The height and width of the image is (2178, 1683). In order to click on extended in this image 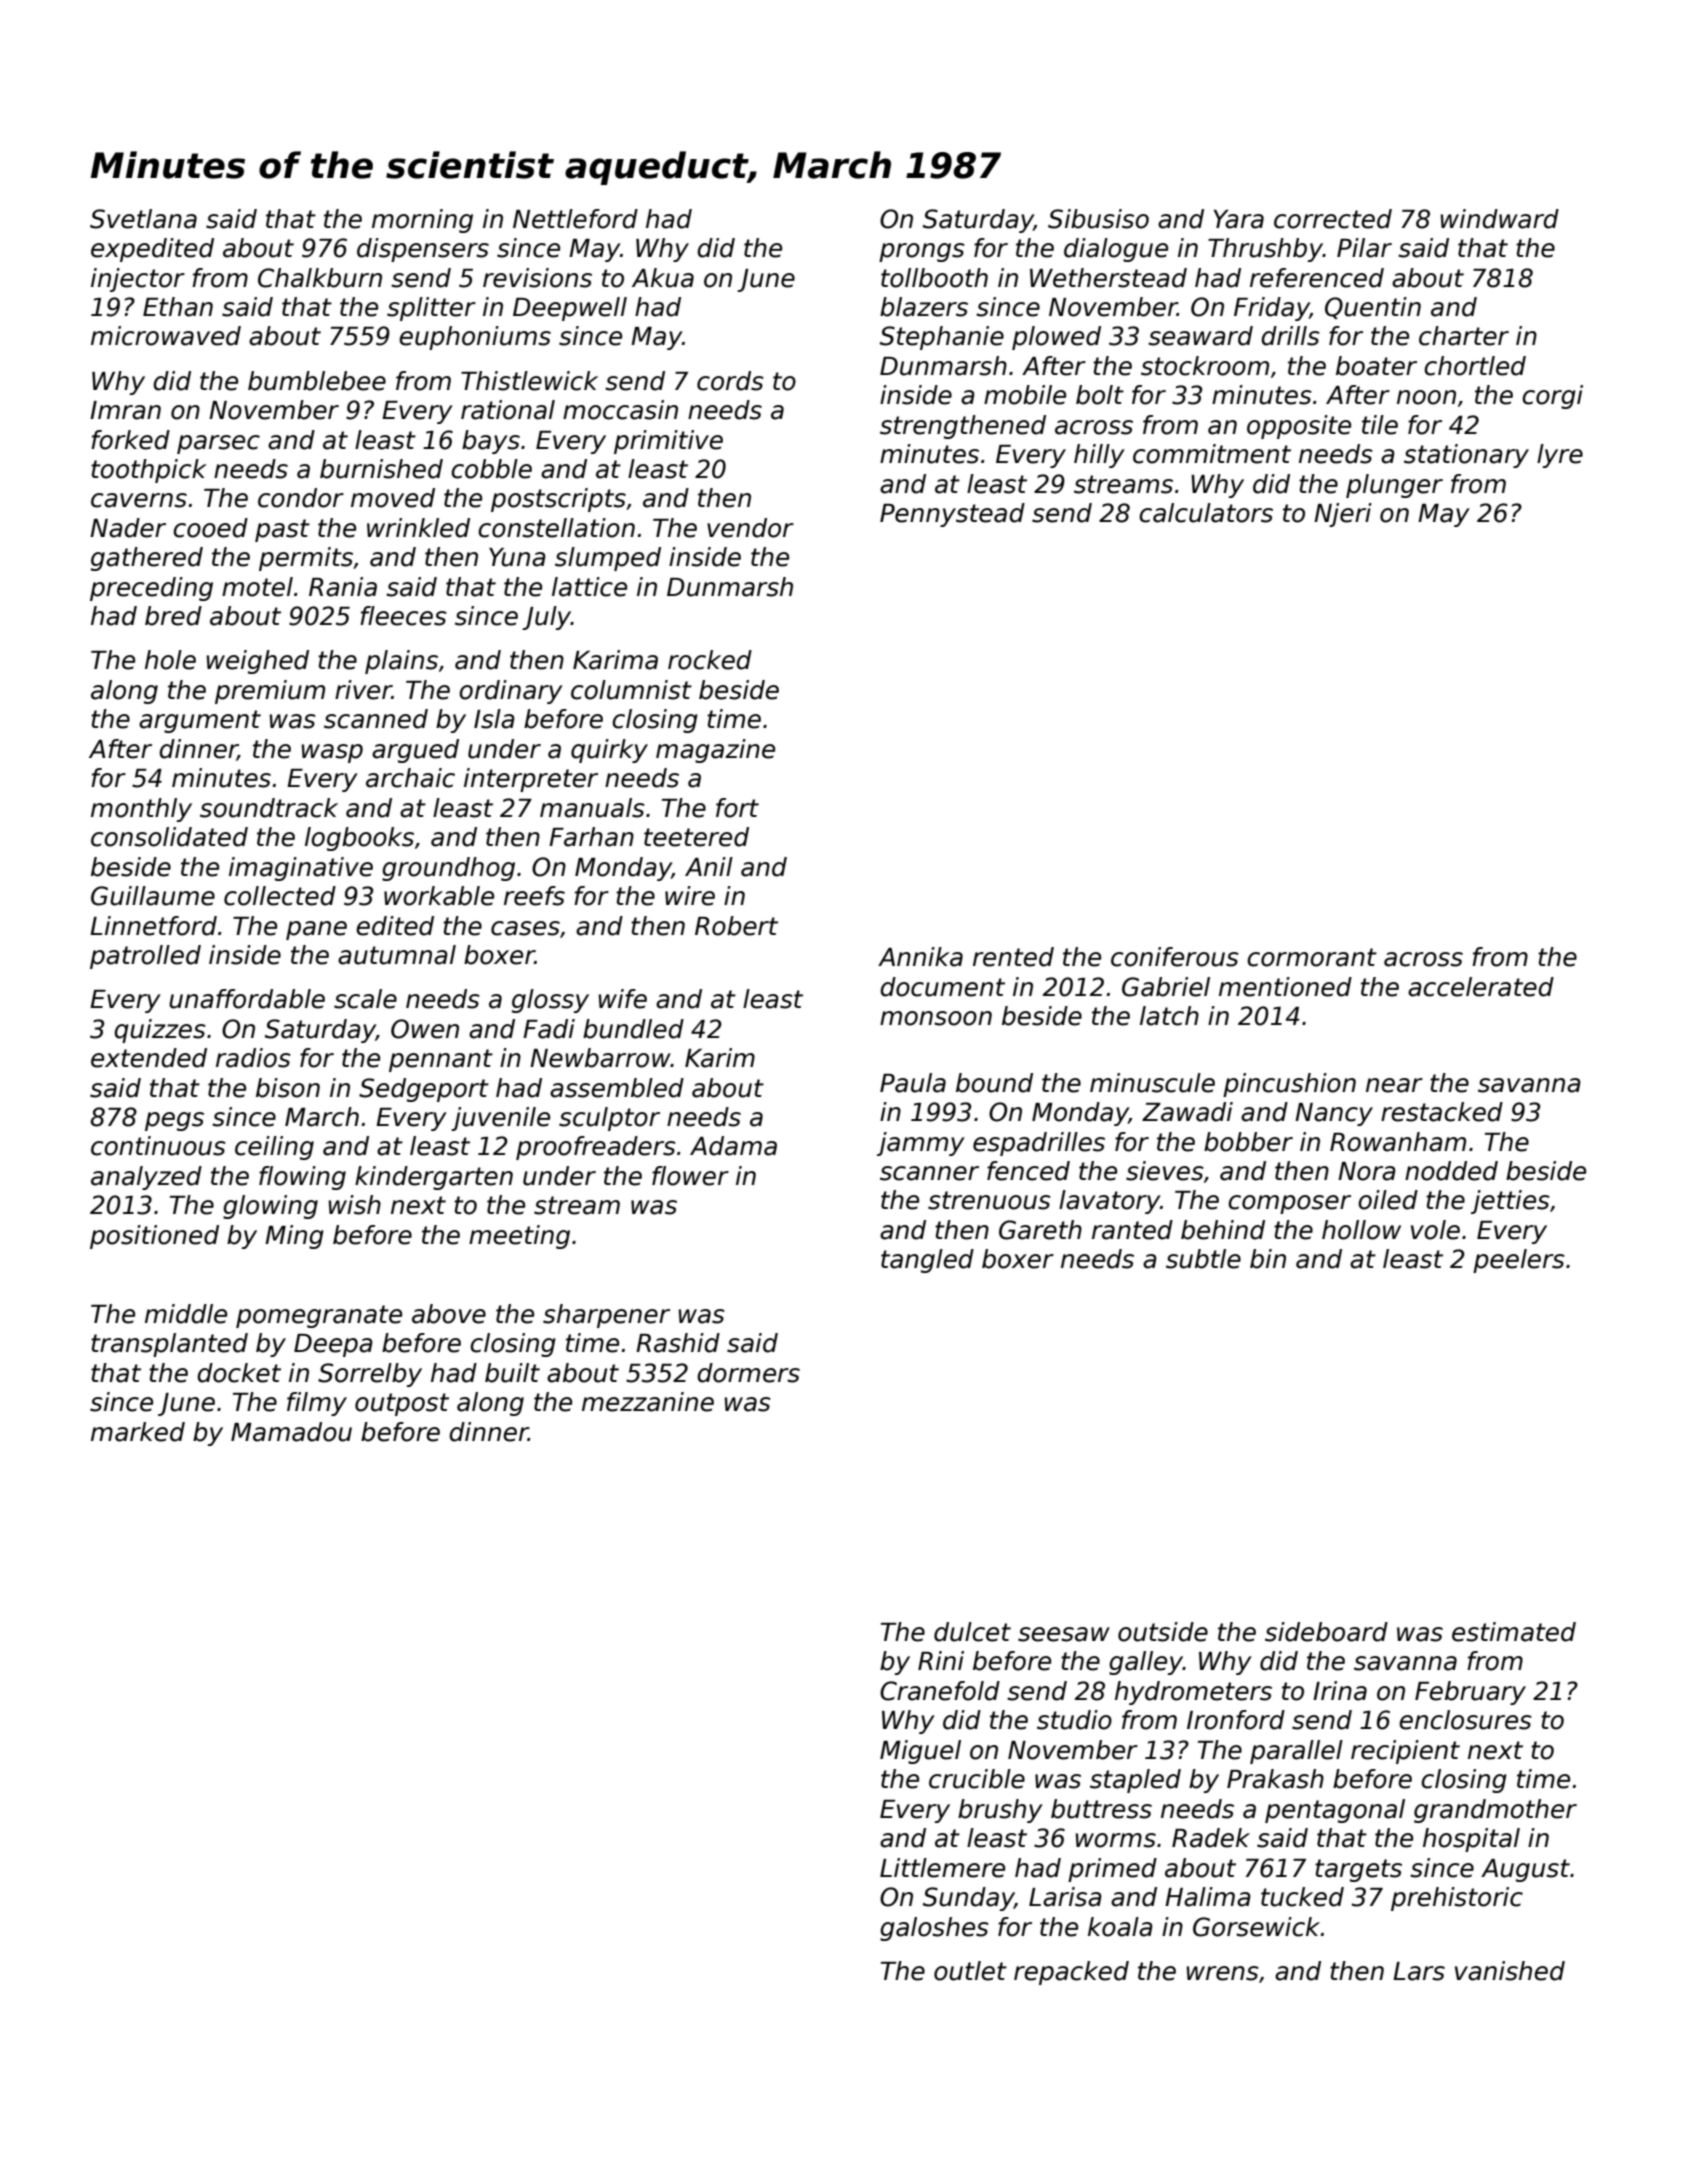, I will do `click(149, 1058)`.
